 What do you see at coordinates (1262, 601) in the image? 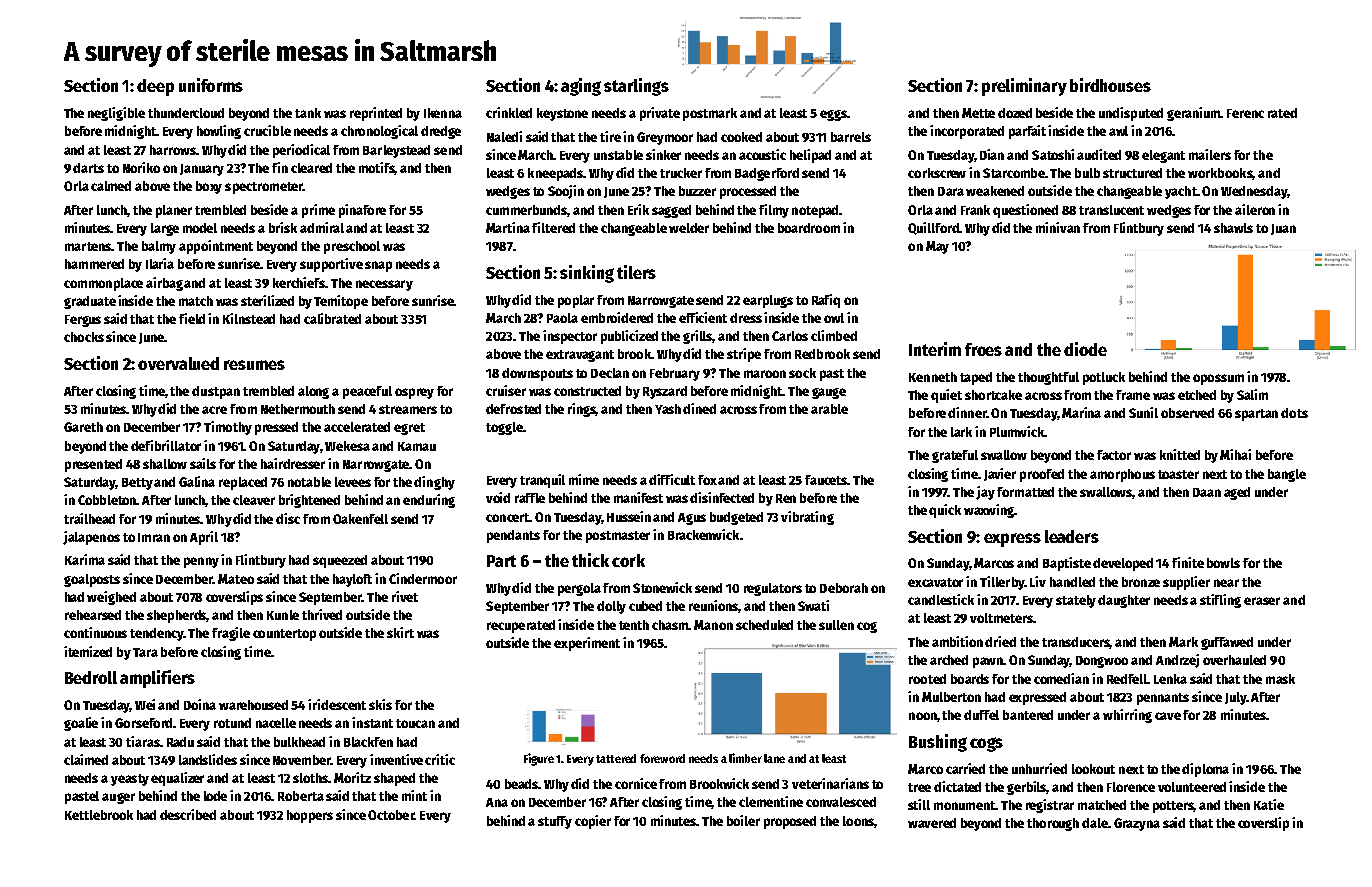
I see `eraser` at bounding box center [1262, 601].
